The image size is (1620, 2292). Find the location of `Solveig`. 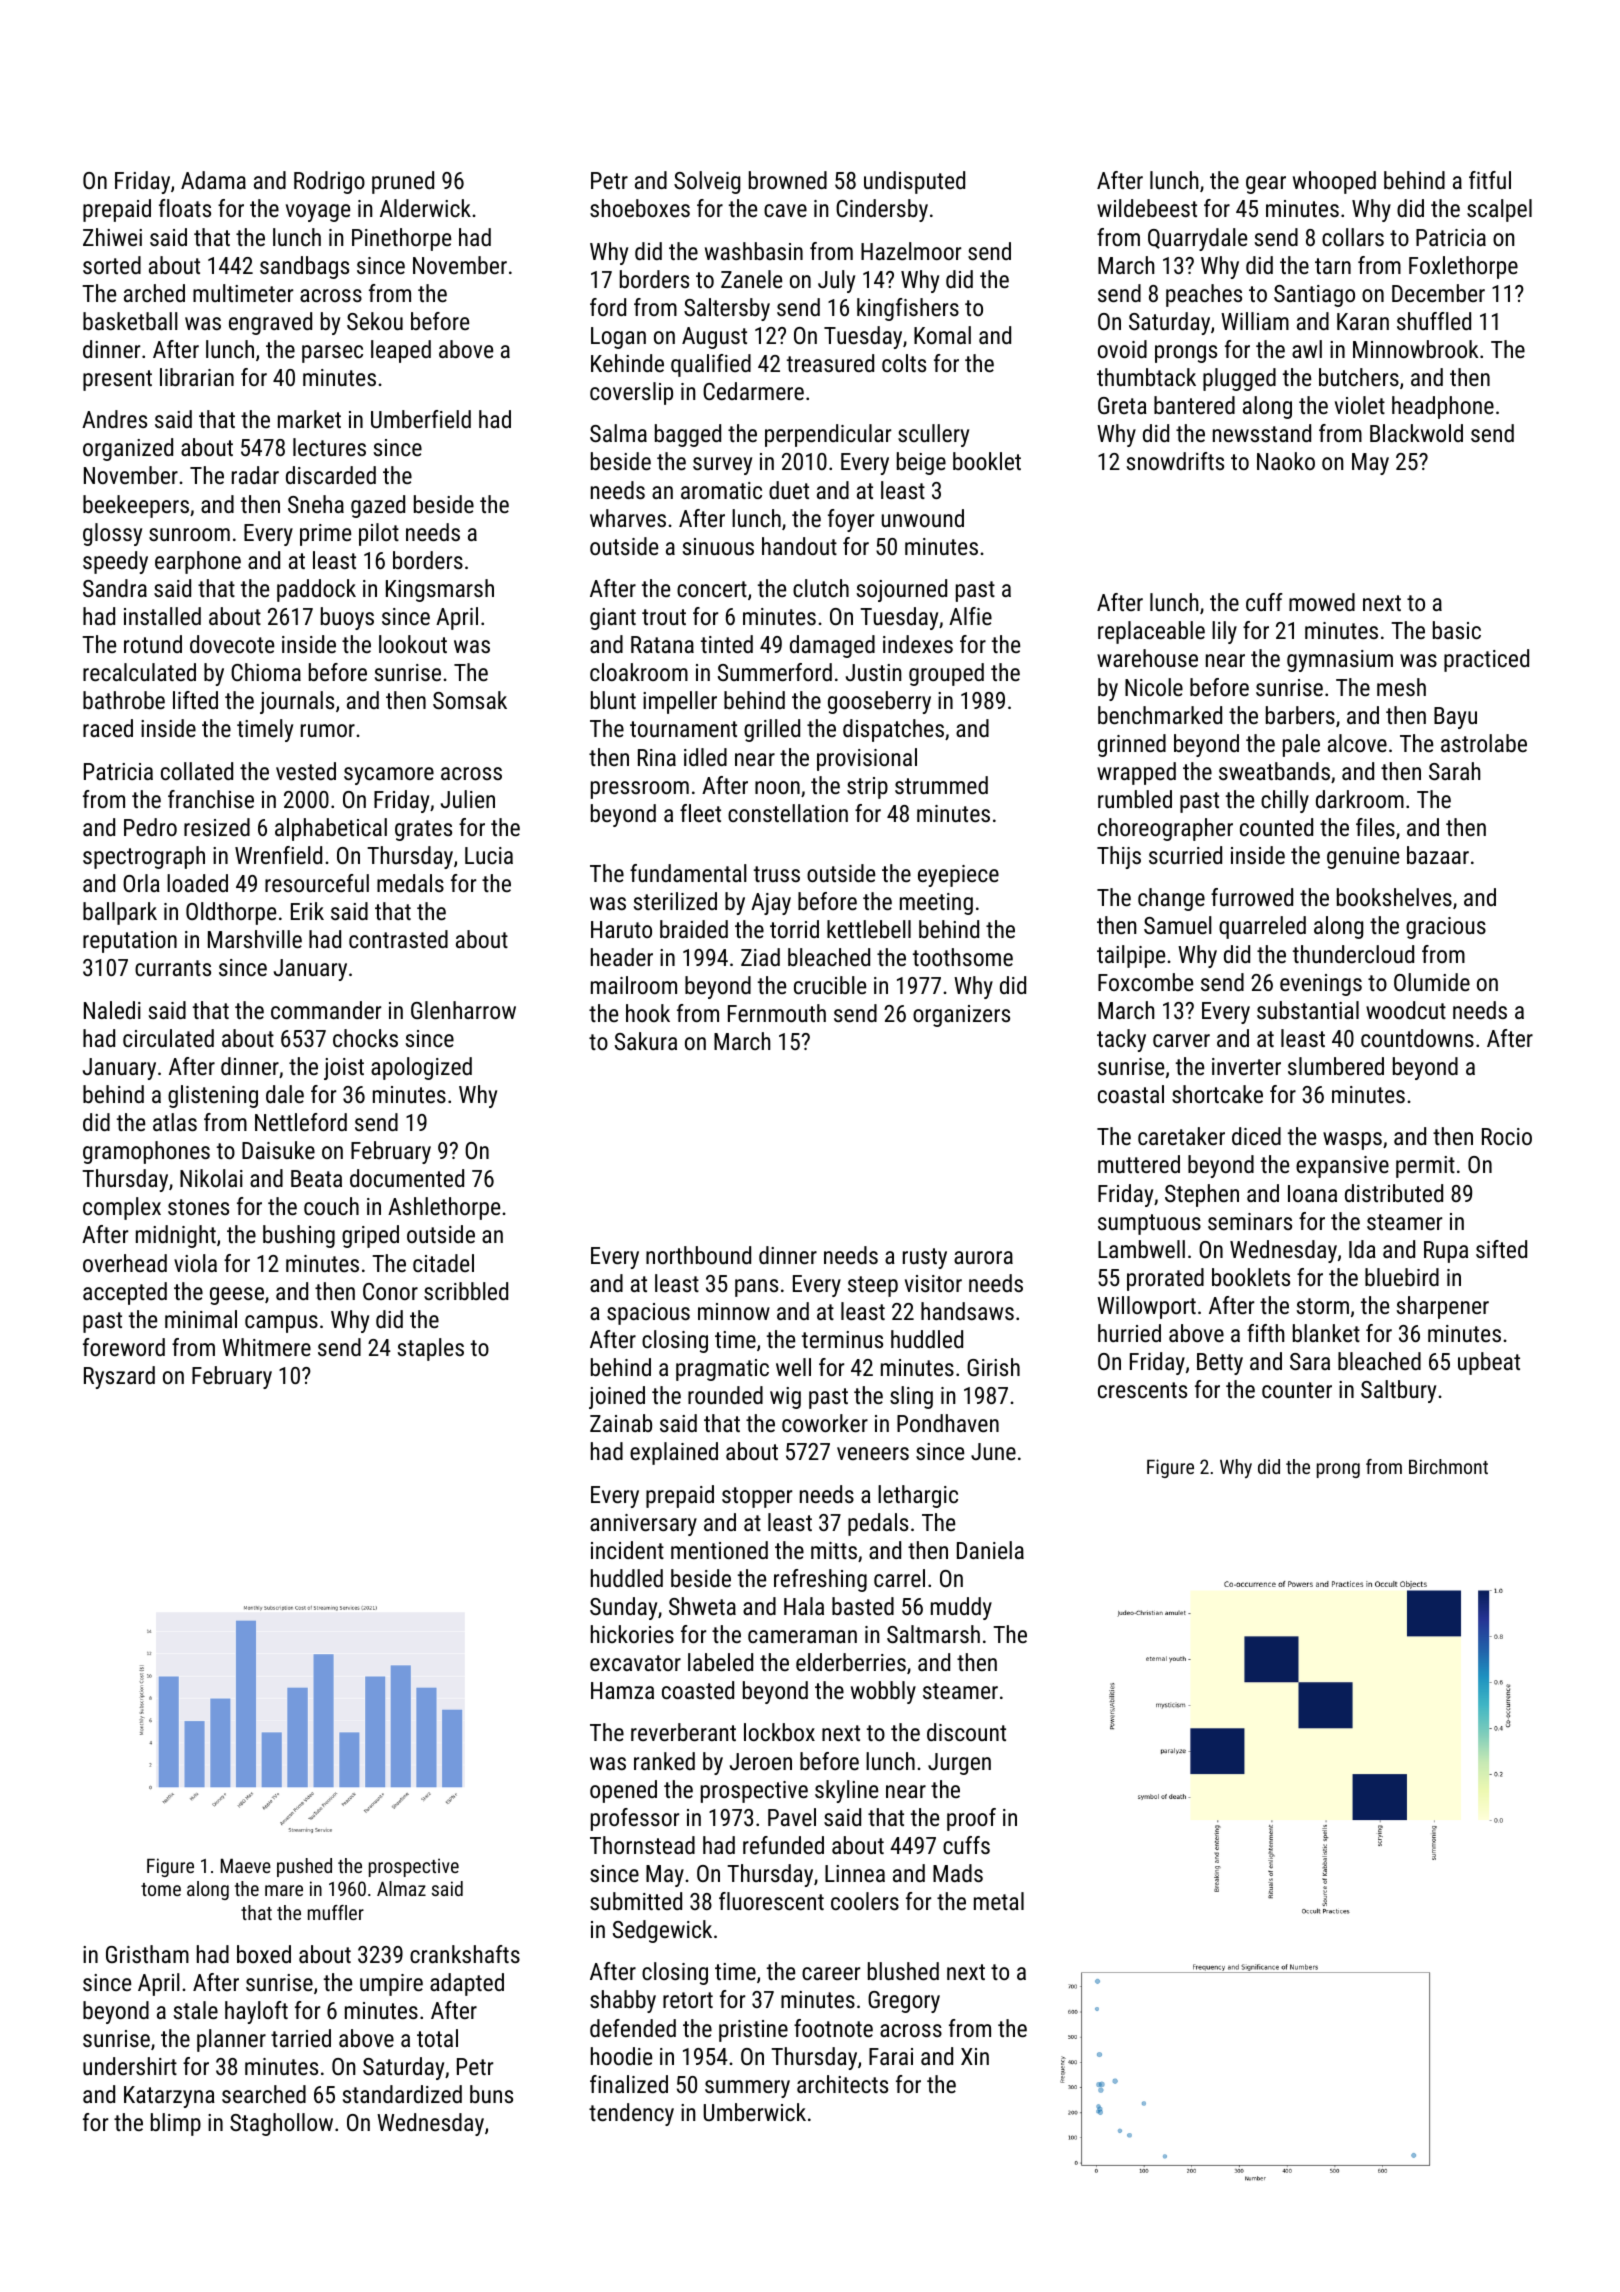

Solveig is located at coordinates (707, 182).
